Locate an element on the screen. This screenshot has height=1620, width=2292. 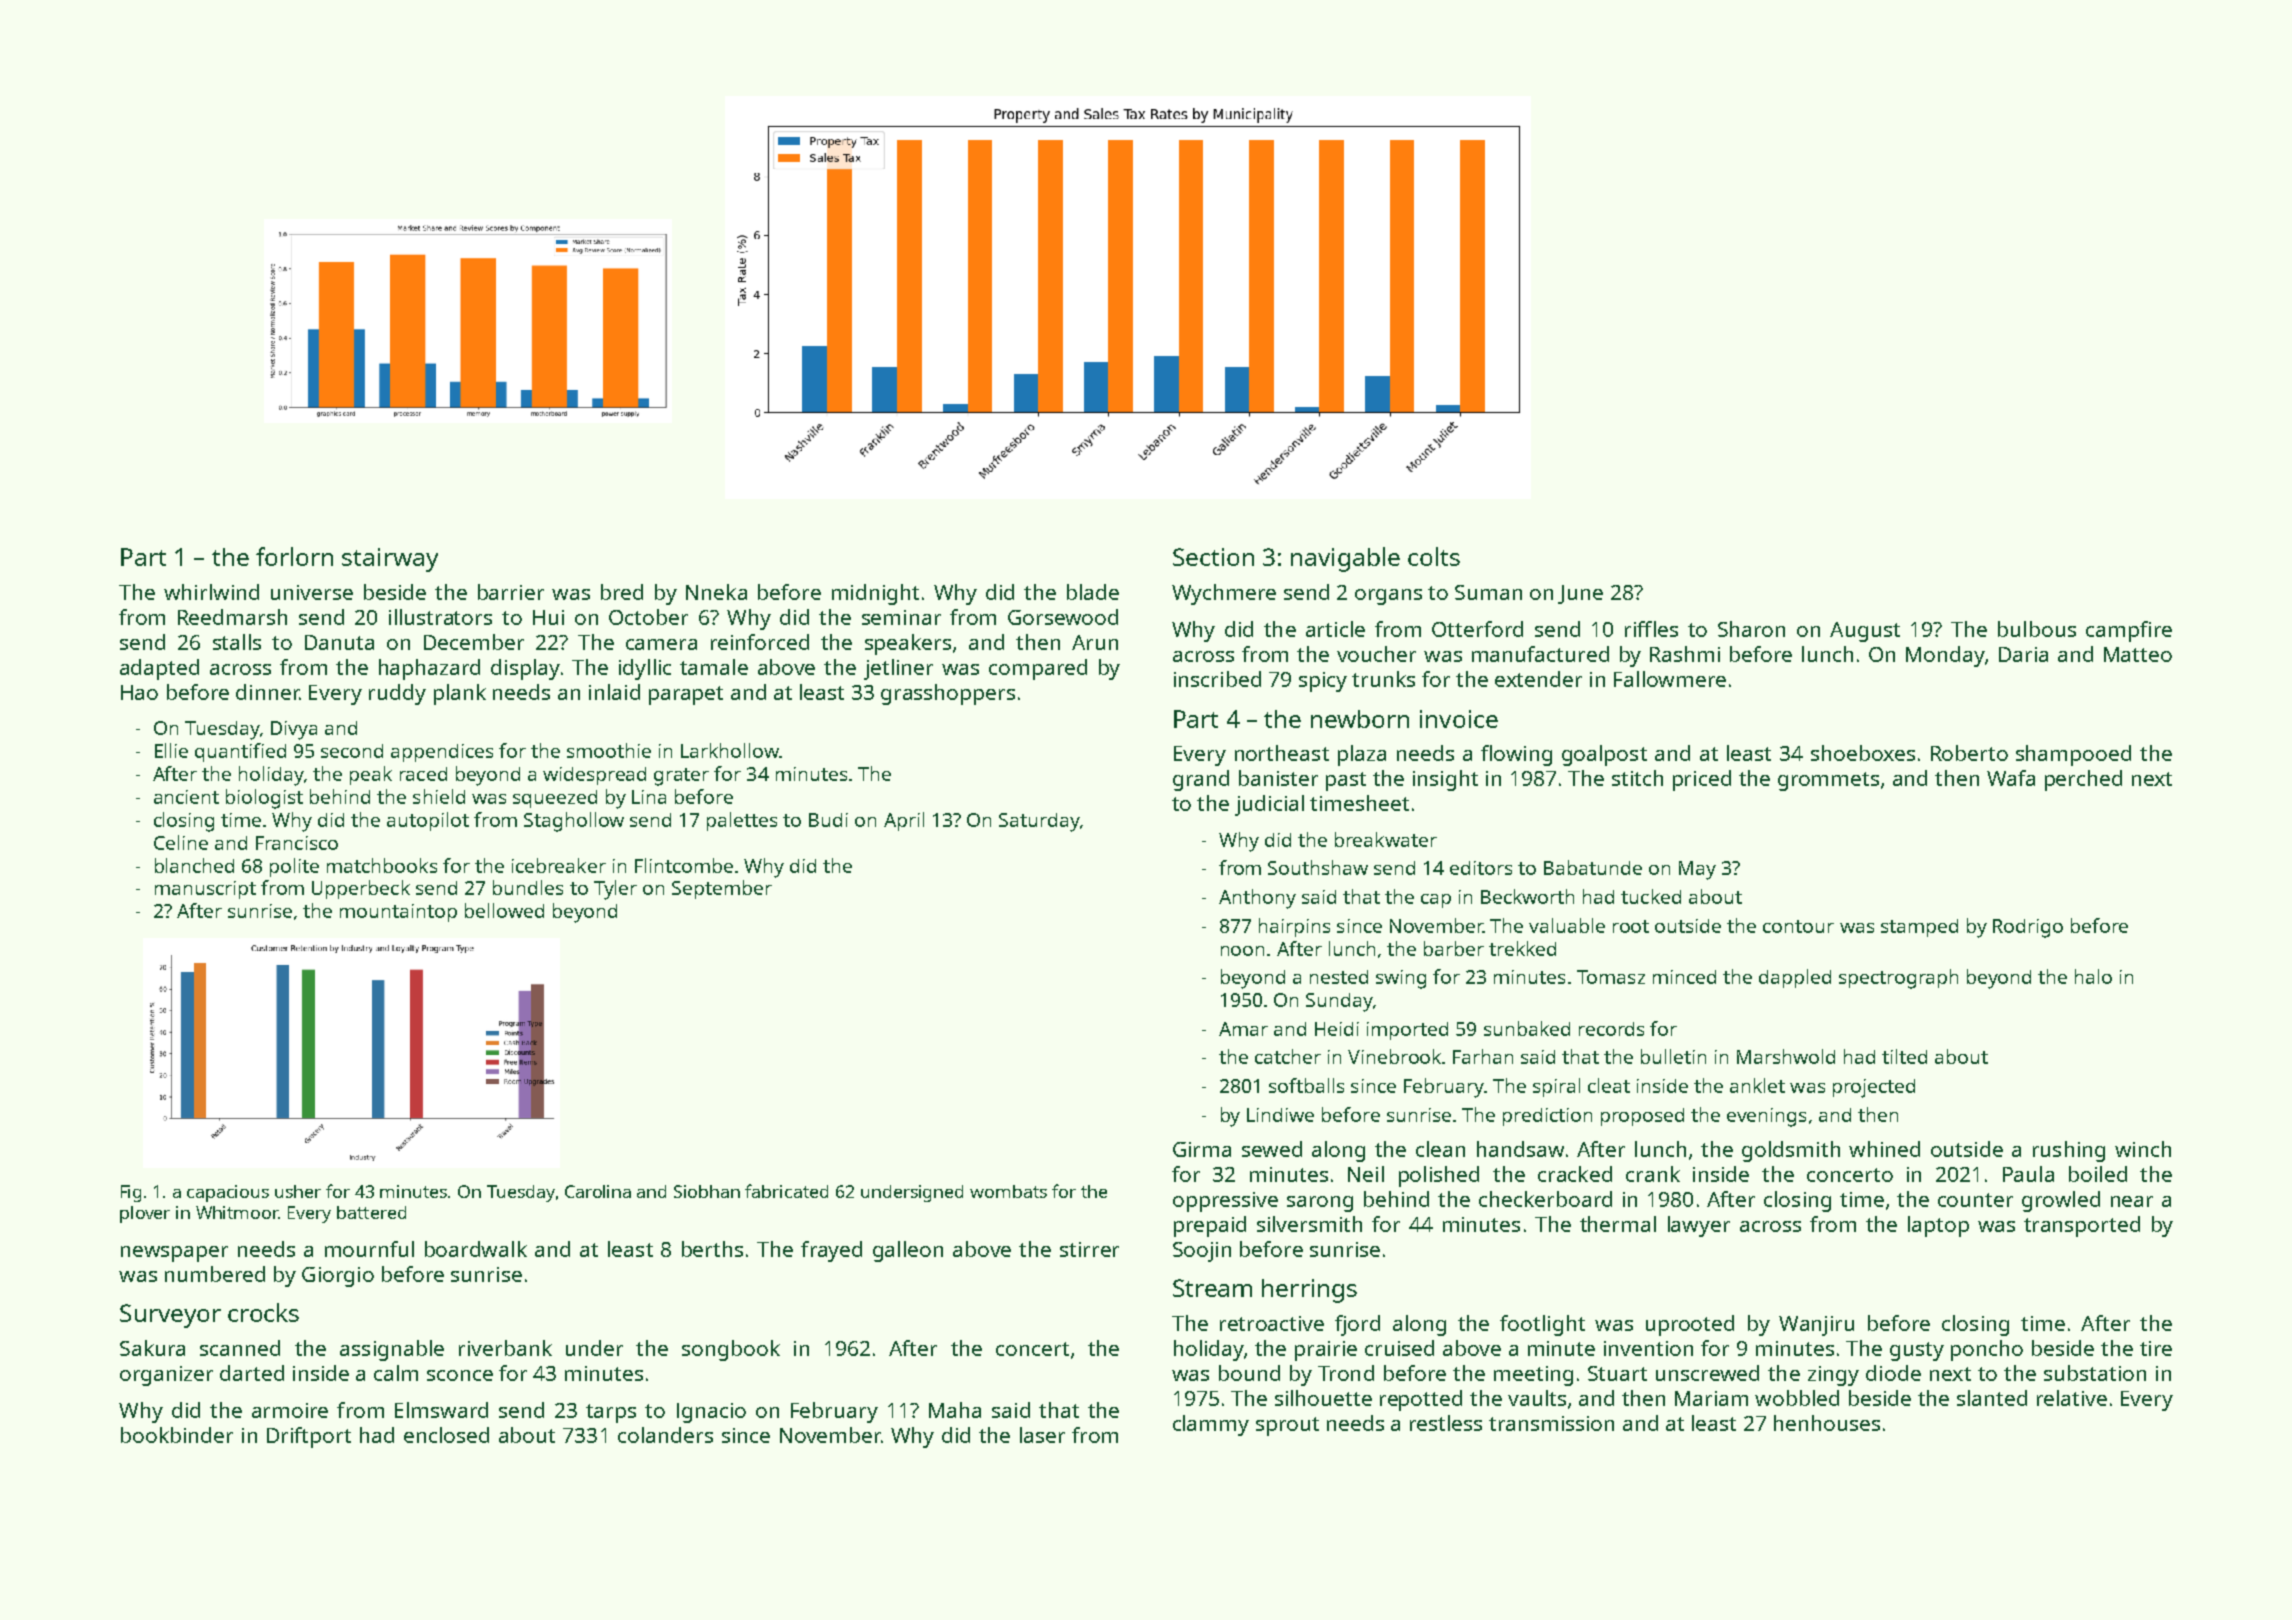
Siobhan is located at coordinates (707, 1191).
